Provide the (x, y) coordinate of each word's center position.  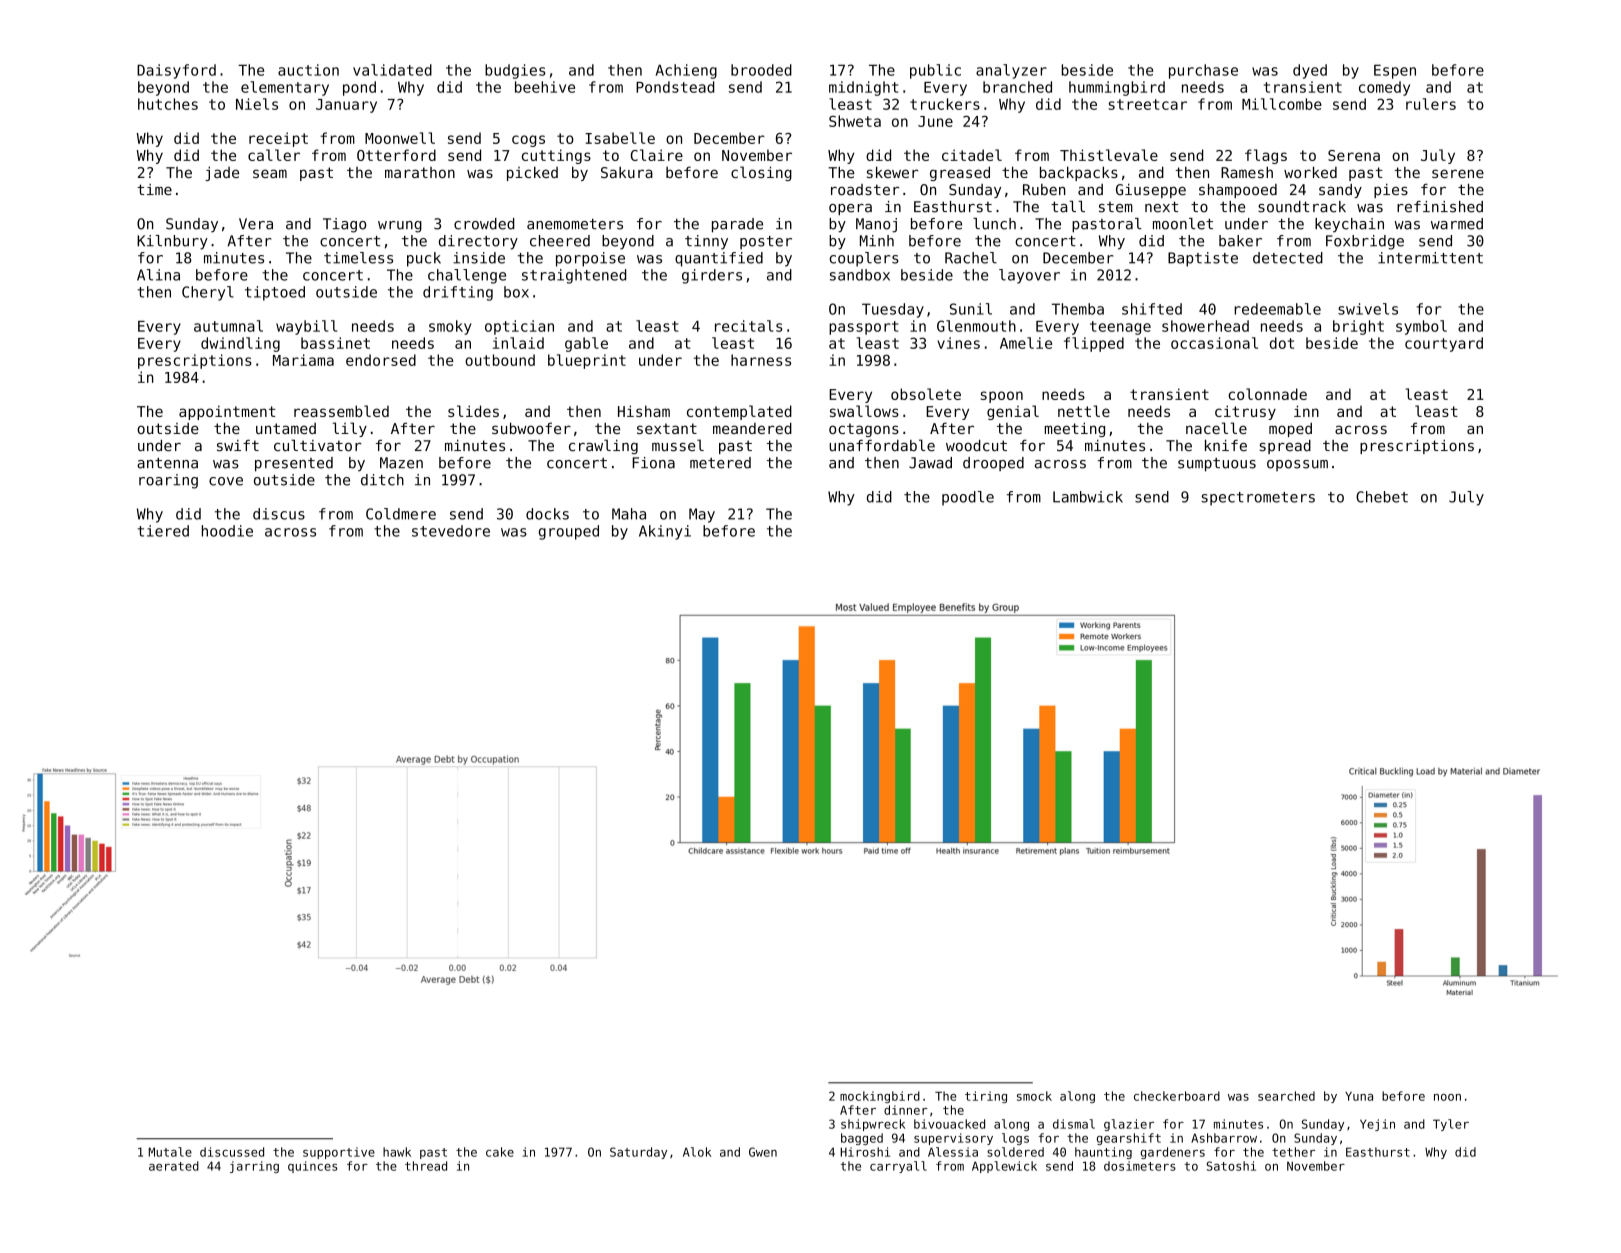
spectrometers (1258, 499)
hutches (168, 104)
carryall (898, 1167)
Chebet (1382, 497)
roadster (865, 190)
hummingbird (1117, 88)
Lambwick (1088, 497)
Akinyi (665, 532)
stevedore (451, 531)
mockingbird (880, 1097)
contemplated (739, 412)
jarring (254, 1167)
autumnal (228, 326)
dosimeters (1140, 1166)
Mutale (170, 1152)
